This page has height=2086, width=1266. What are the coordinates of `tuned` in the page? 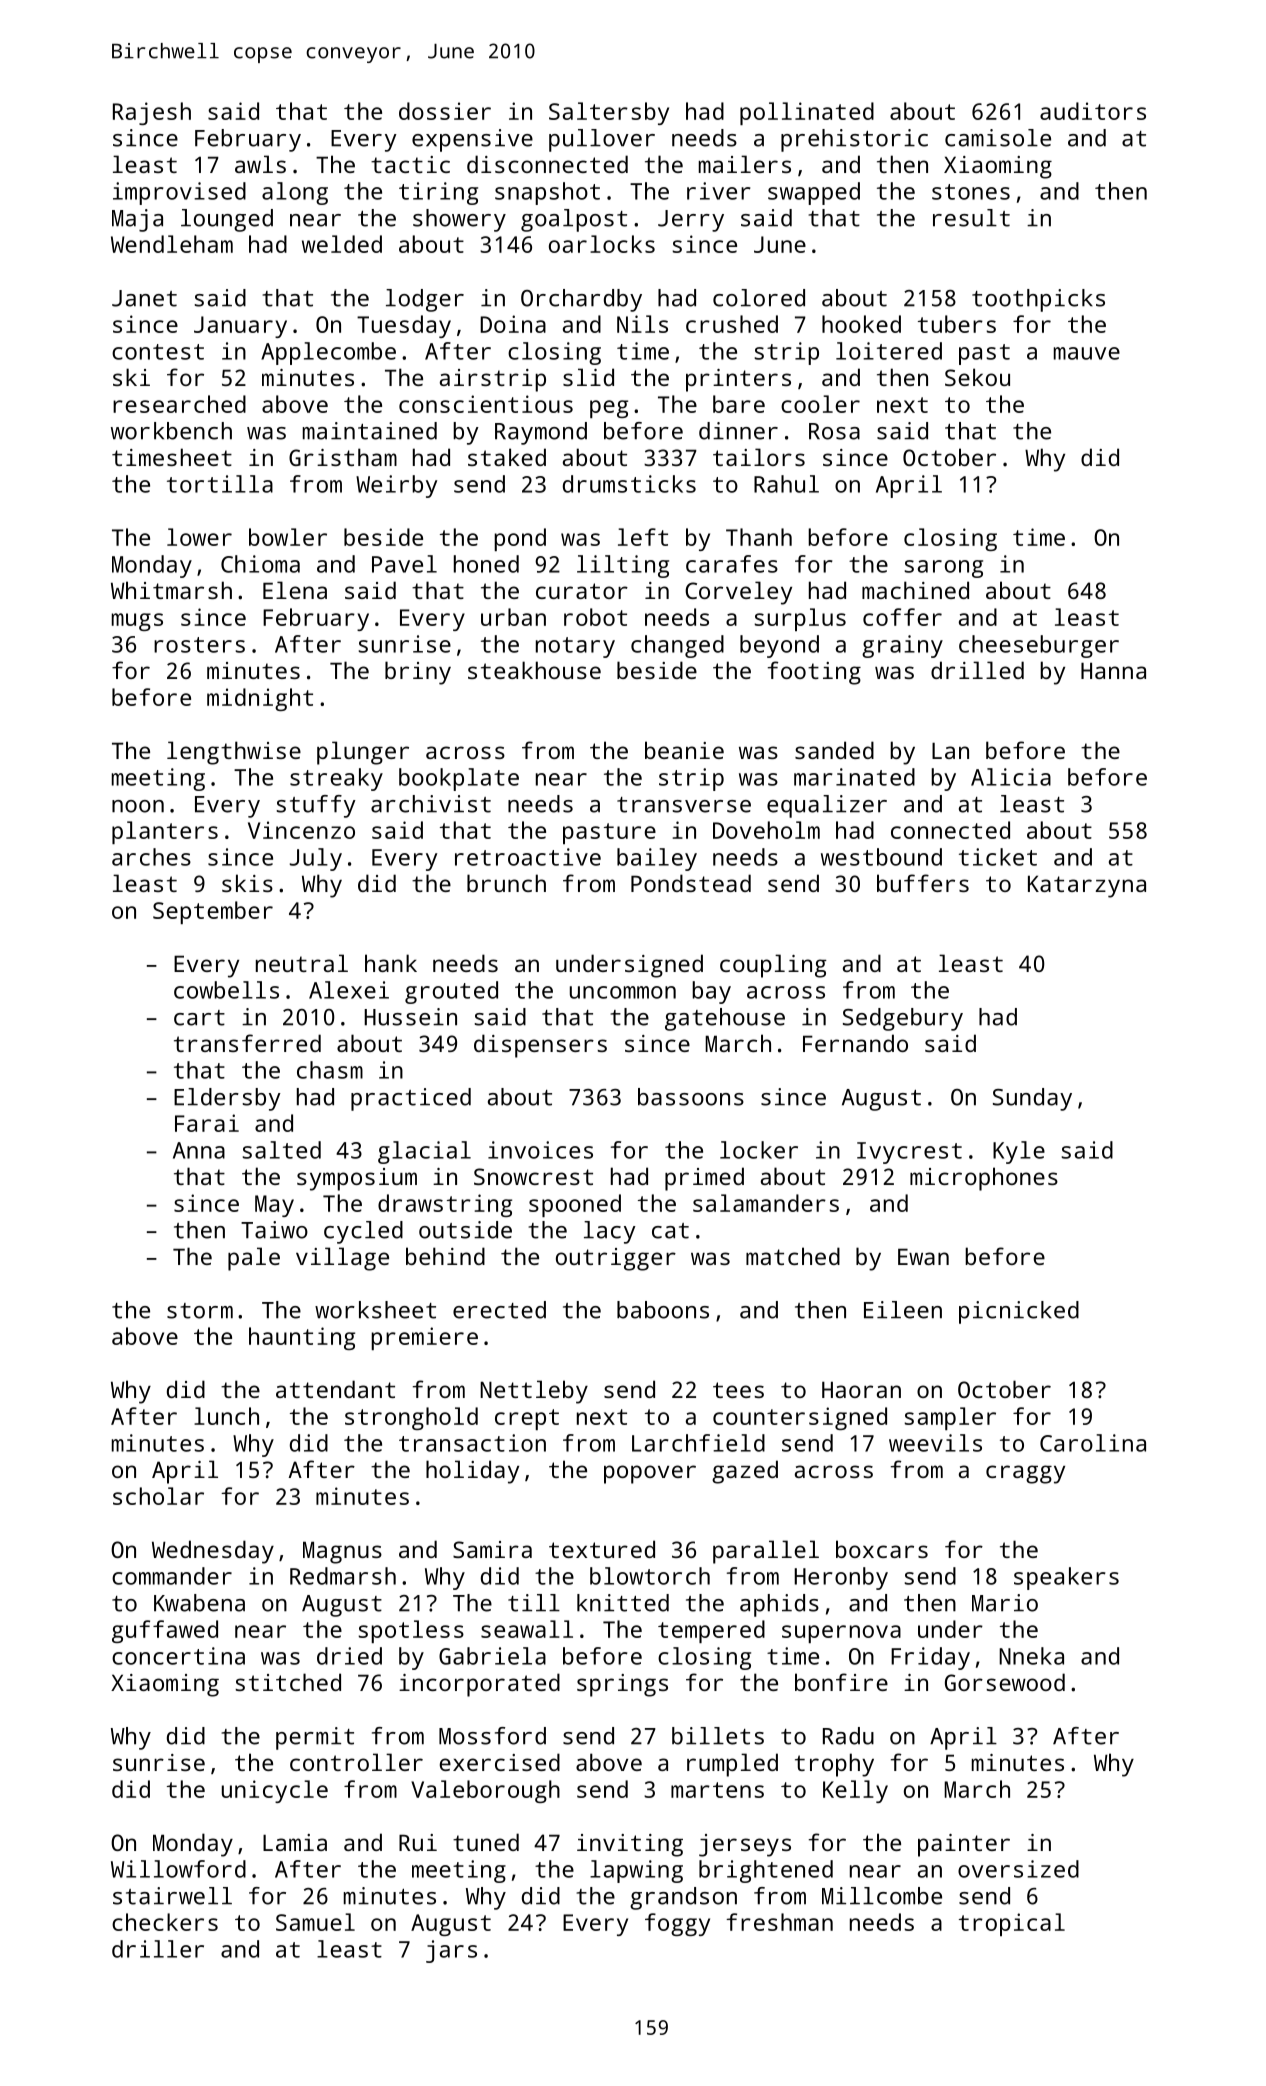 It's located at (486, 1842).
